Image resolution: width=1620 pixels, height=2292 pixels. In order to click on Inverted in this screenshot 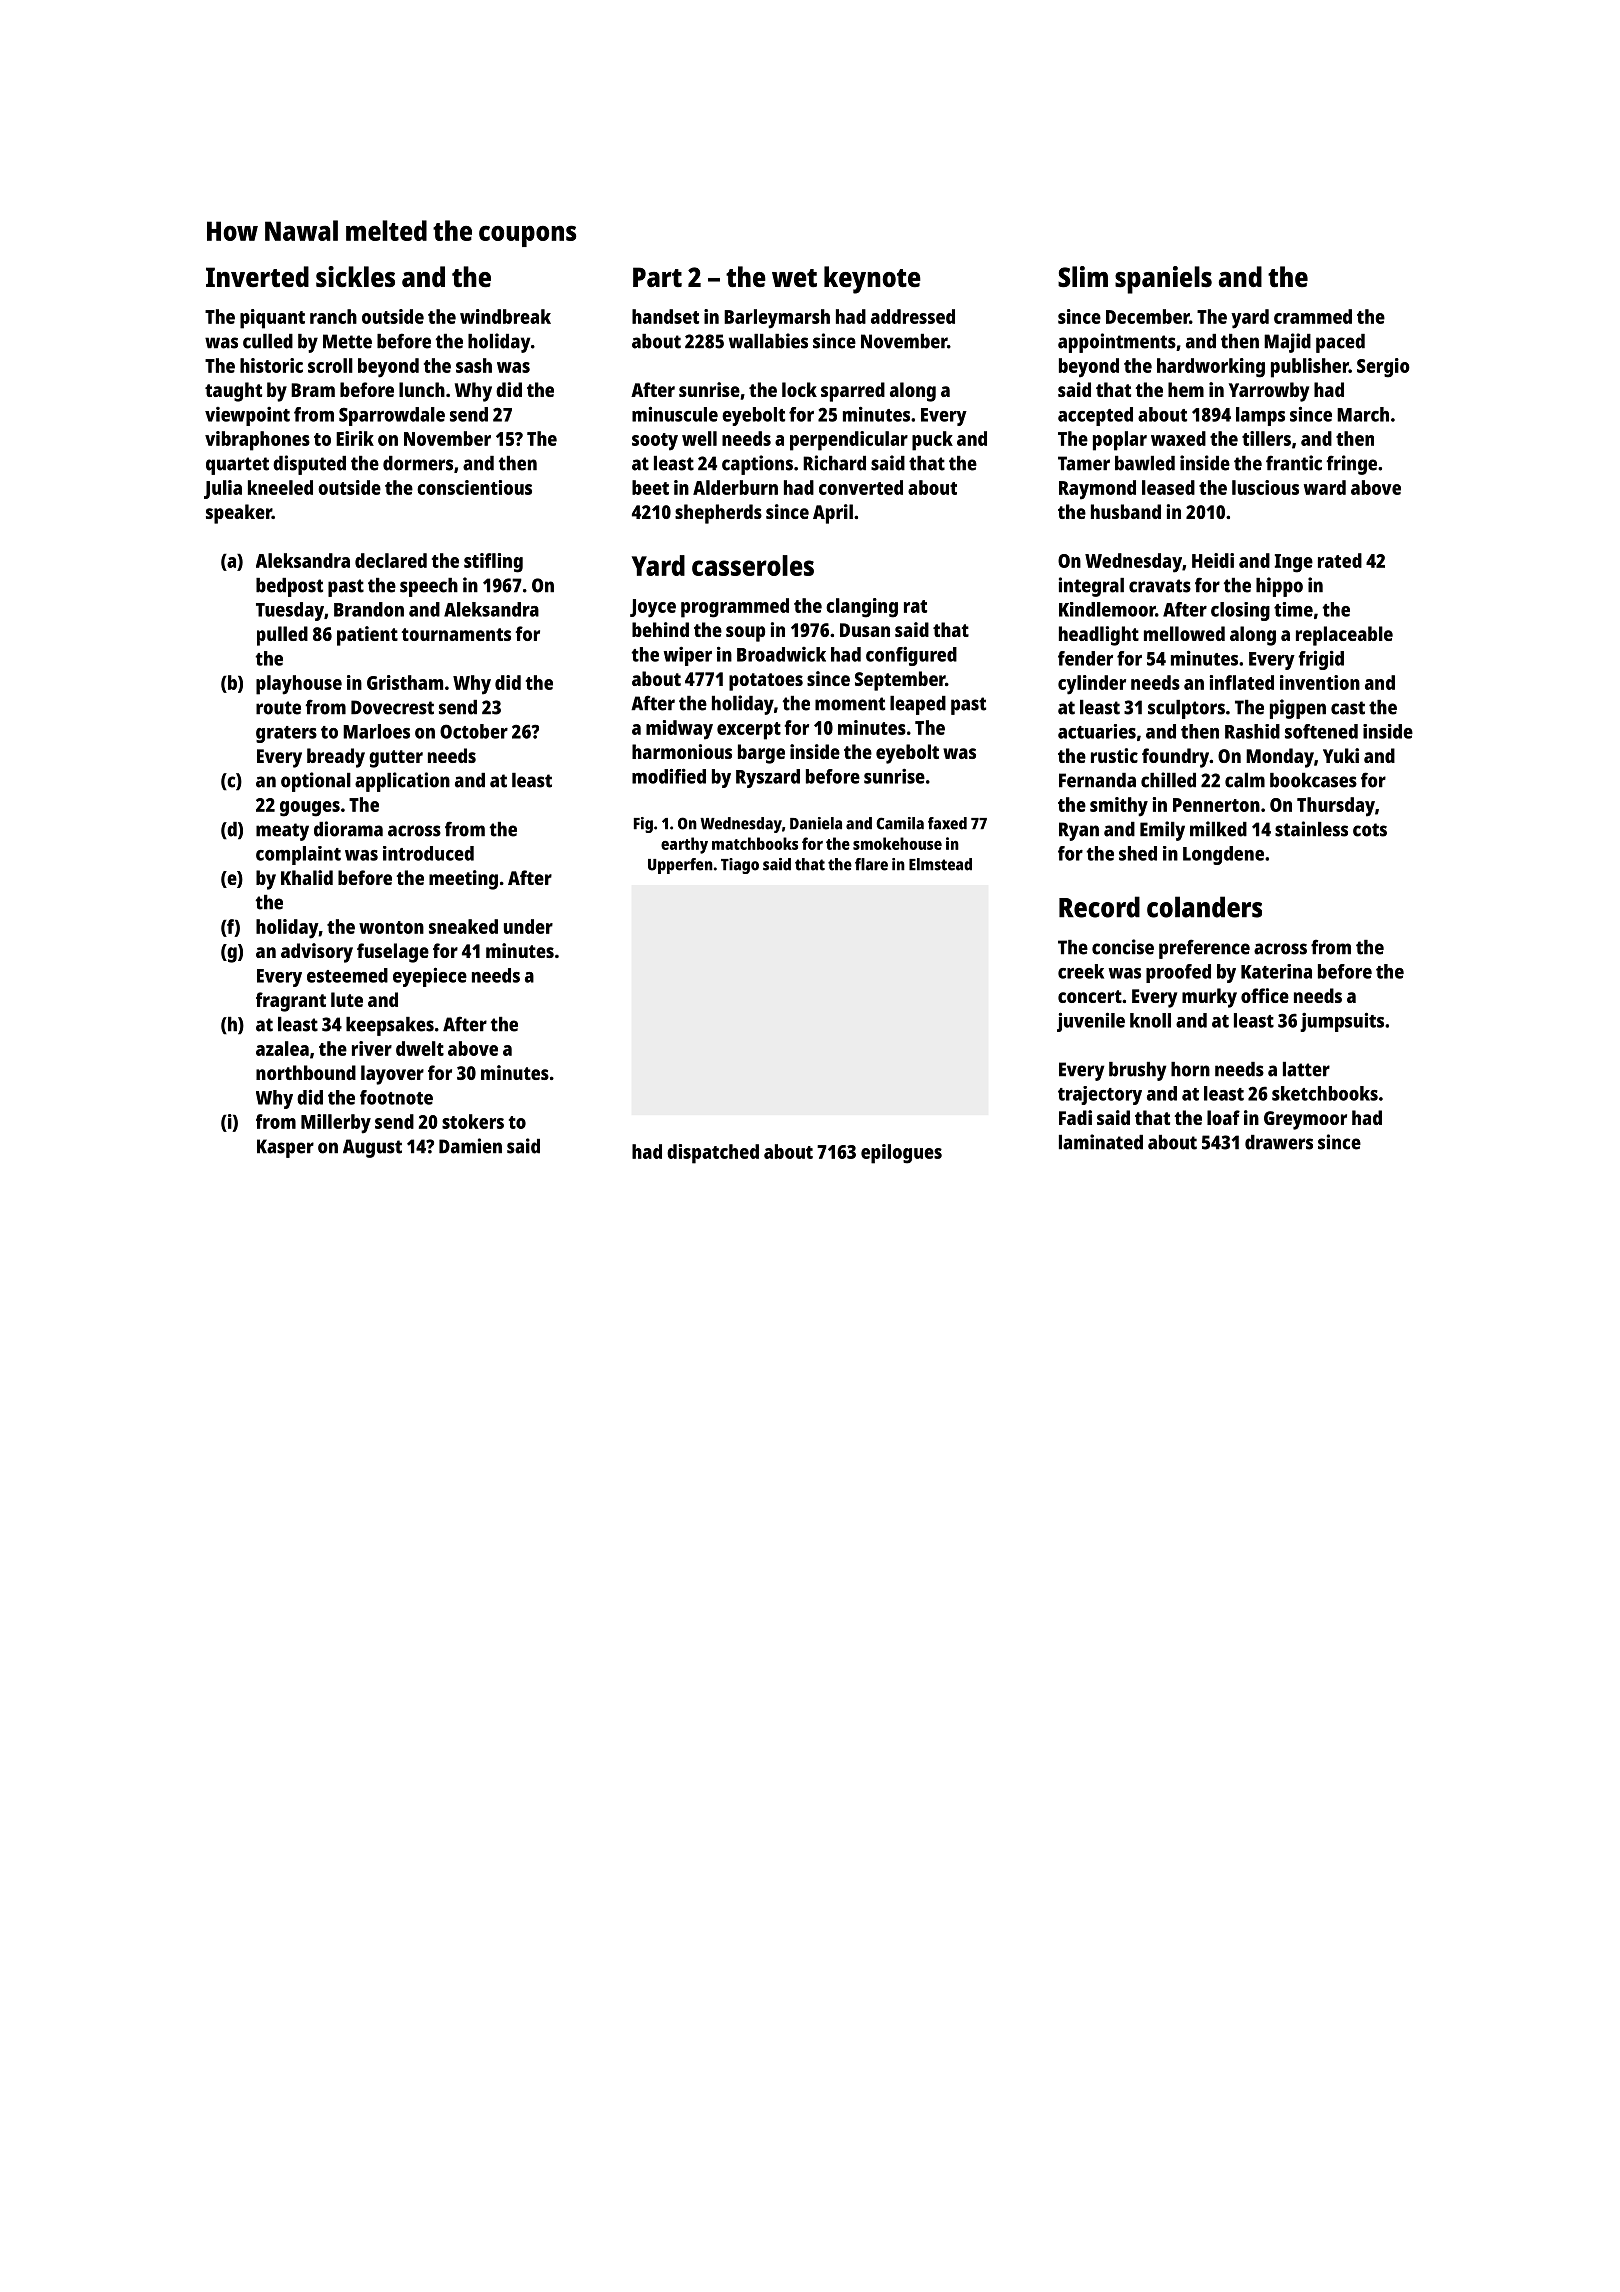, I will do `click(257, 277)`.
